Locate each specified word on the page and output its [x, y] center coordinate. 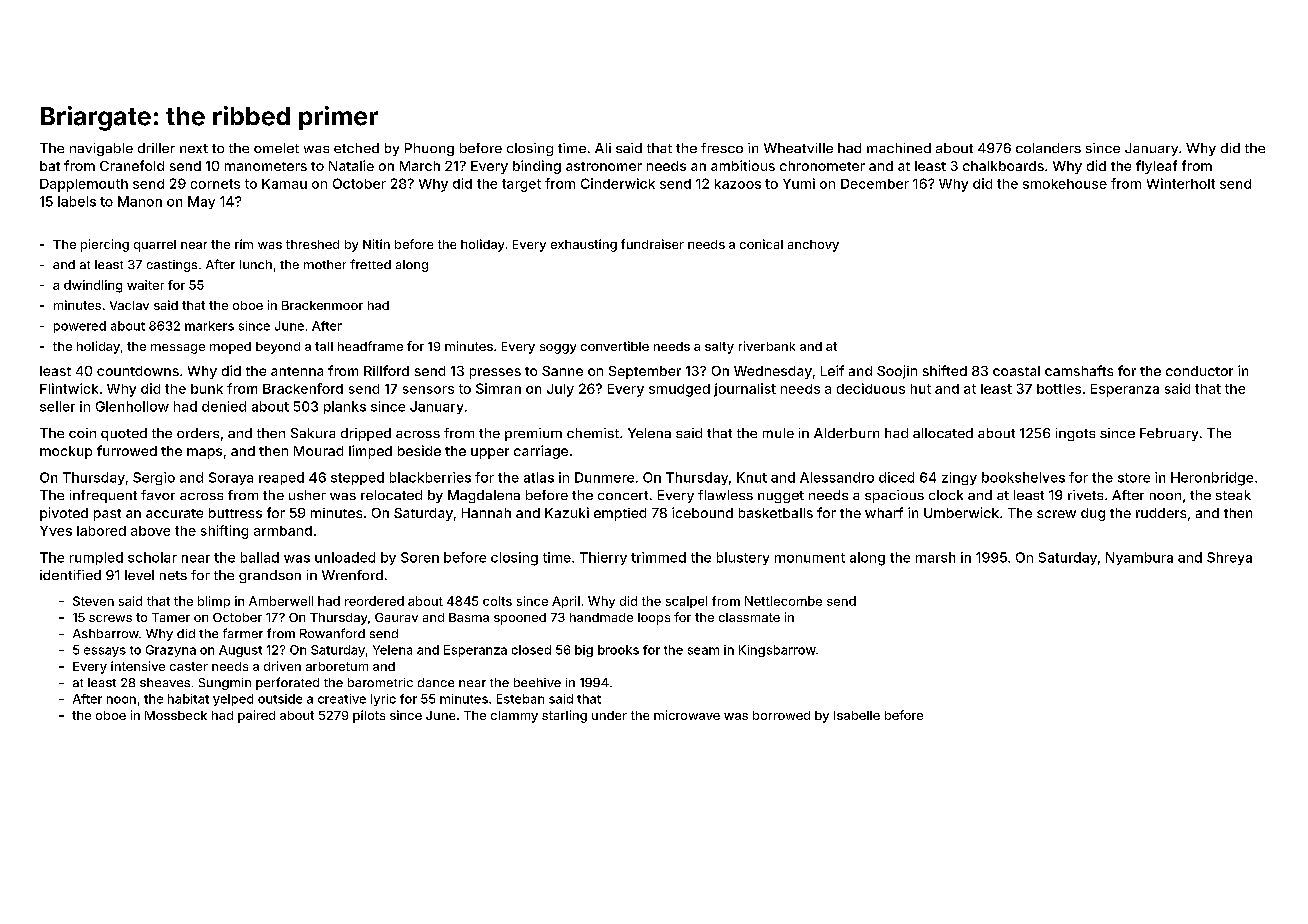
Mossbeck [176, 715]
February [1169, 434]
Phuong [429, 149]
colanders [1048, 148]
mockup [66, 452]
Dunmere [604, 477]
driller [156, 148]
